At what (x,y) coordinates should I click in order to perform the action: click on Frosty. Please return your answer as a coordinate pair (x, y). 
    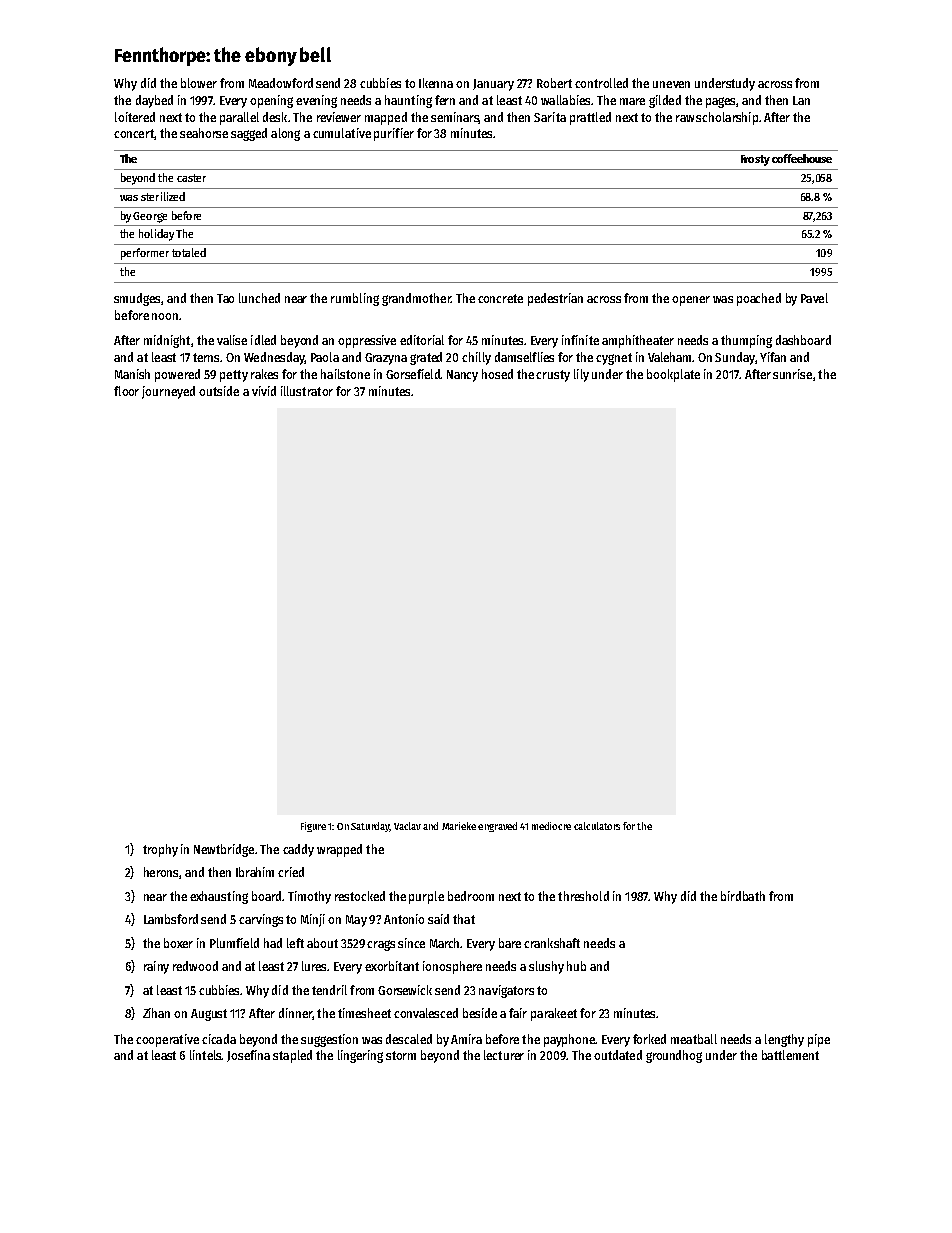
    Looking at the image, I should click on (755, 160).
